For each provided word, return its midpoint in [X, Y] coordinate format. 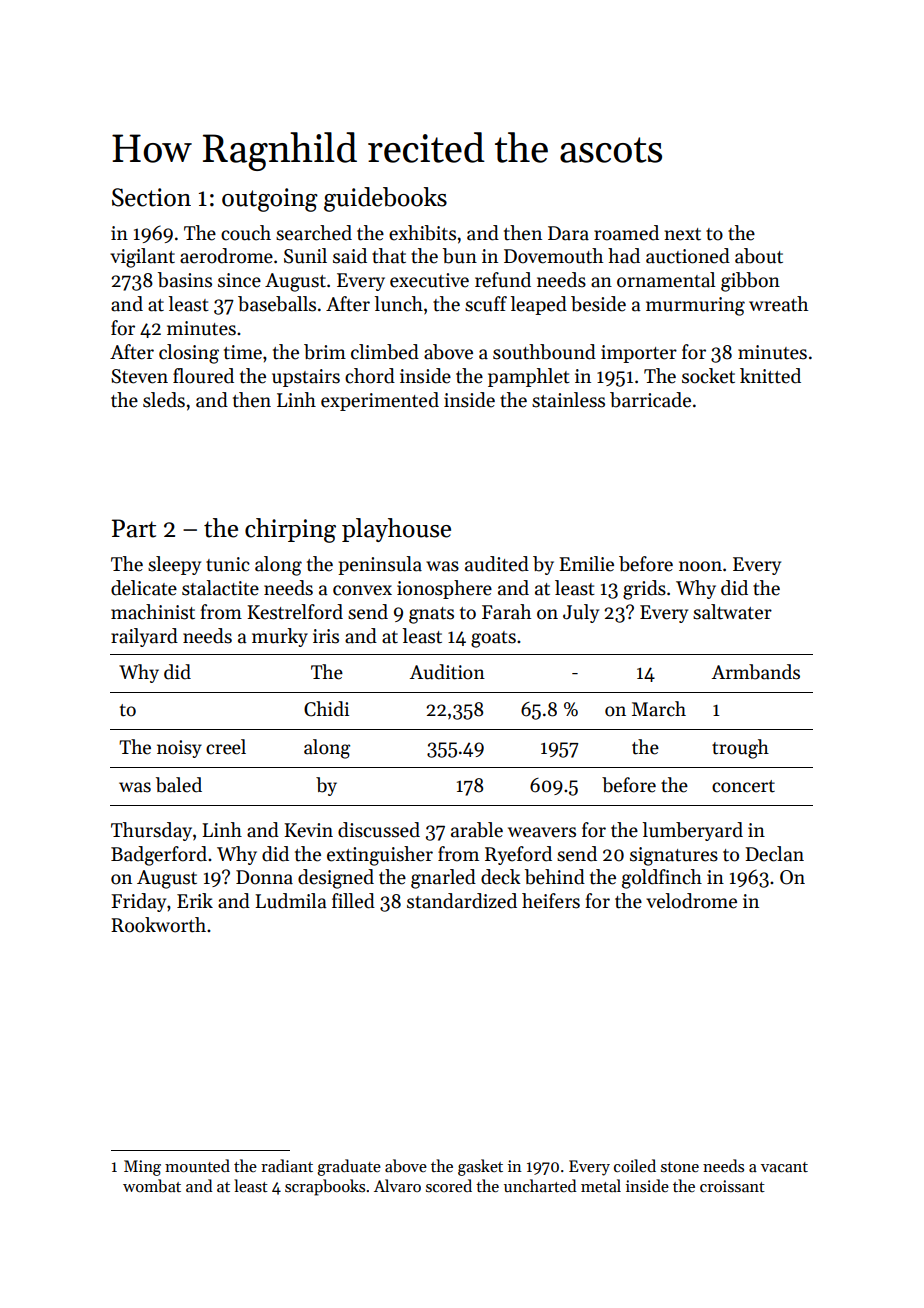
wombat [152, 1185]
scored [449, 1185]
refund [503, 280]
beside [598, 304]
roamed [626, 233]
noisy [179, 749]
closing [189, 354]
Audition [447, 672]
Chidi [326, 709]
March [659, 709]
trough [740, 749]
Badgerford [159, 856]
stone [680, 1167]
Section [151, 197]
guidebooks [385, 199]
